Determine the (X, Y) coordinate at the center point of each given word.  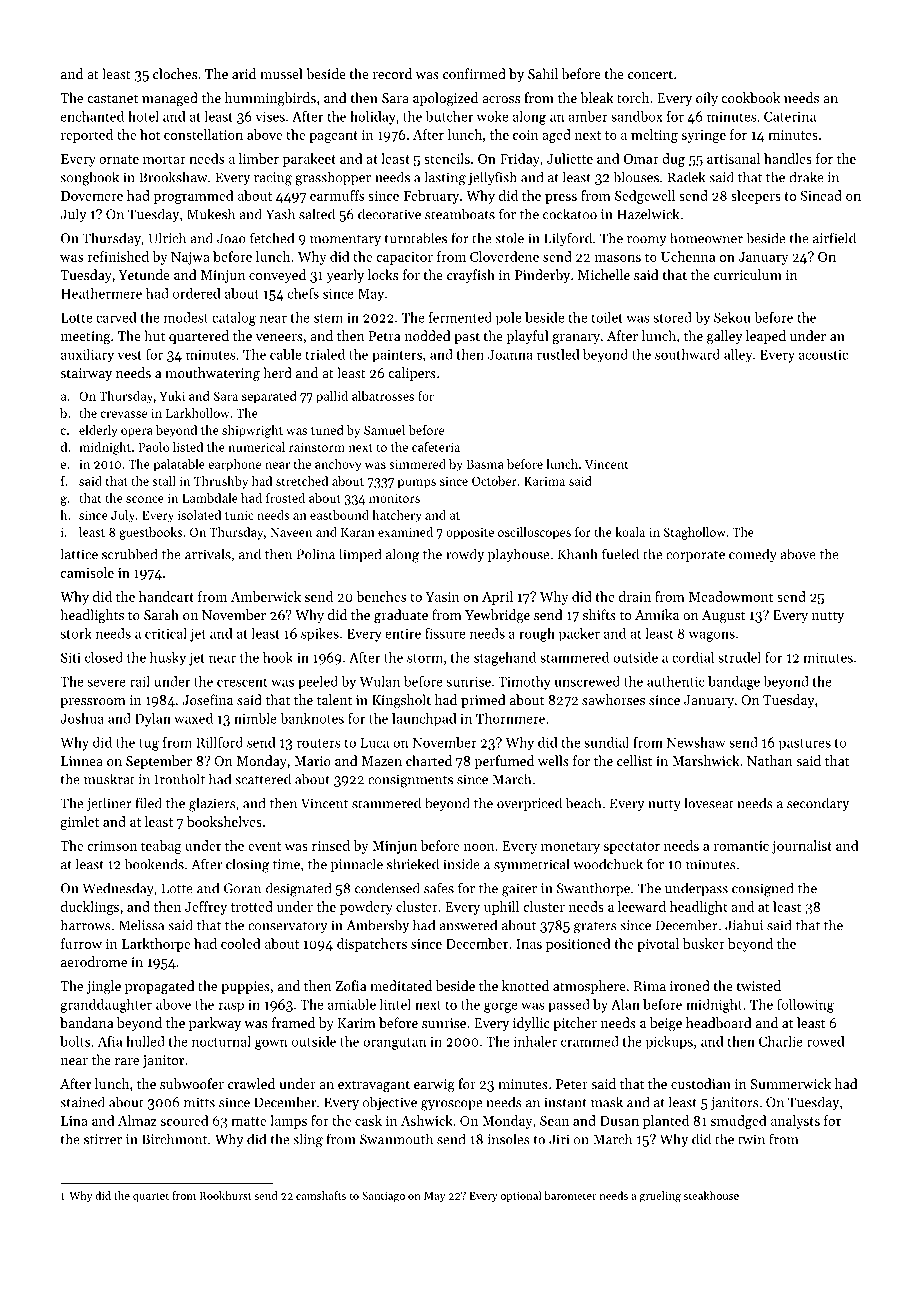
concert (650, 74)
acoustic (823, 355)
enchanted (92, 116)
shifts (599, 614)
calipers (412, 374)
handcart (166, 596)
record (392, 73)
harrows (86, 925)
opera (137, 433)
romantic (741, 846)
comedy (753, 555)
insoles (509, 1139)
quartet (151, 1197)
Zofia (351, 985)
